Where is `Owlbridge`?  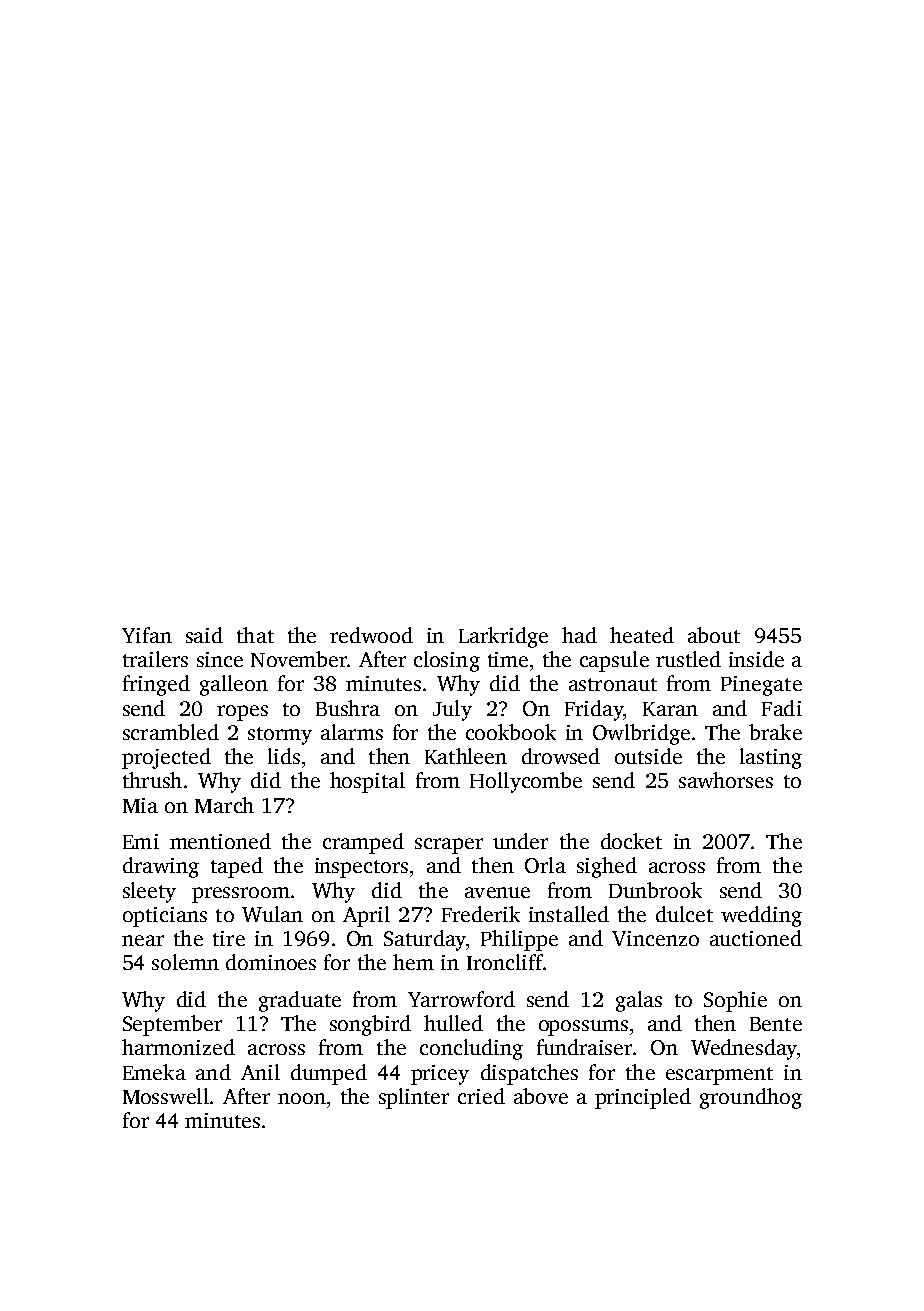 Owlbridge is located at coordinates (641, 734).
